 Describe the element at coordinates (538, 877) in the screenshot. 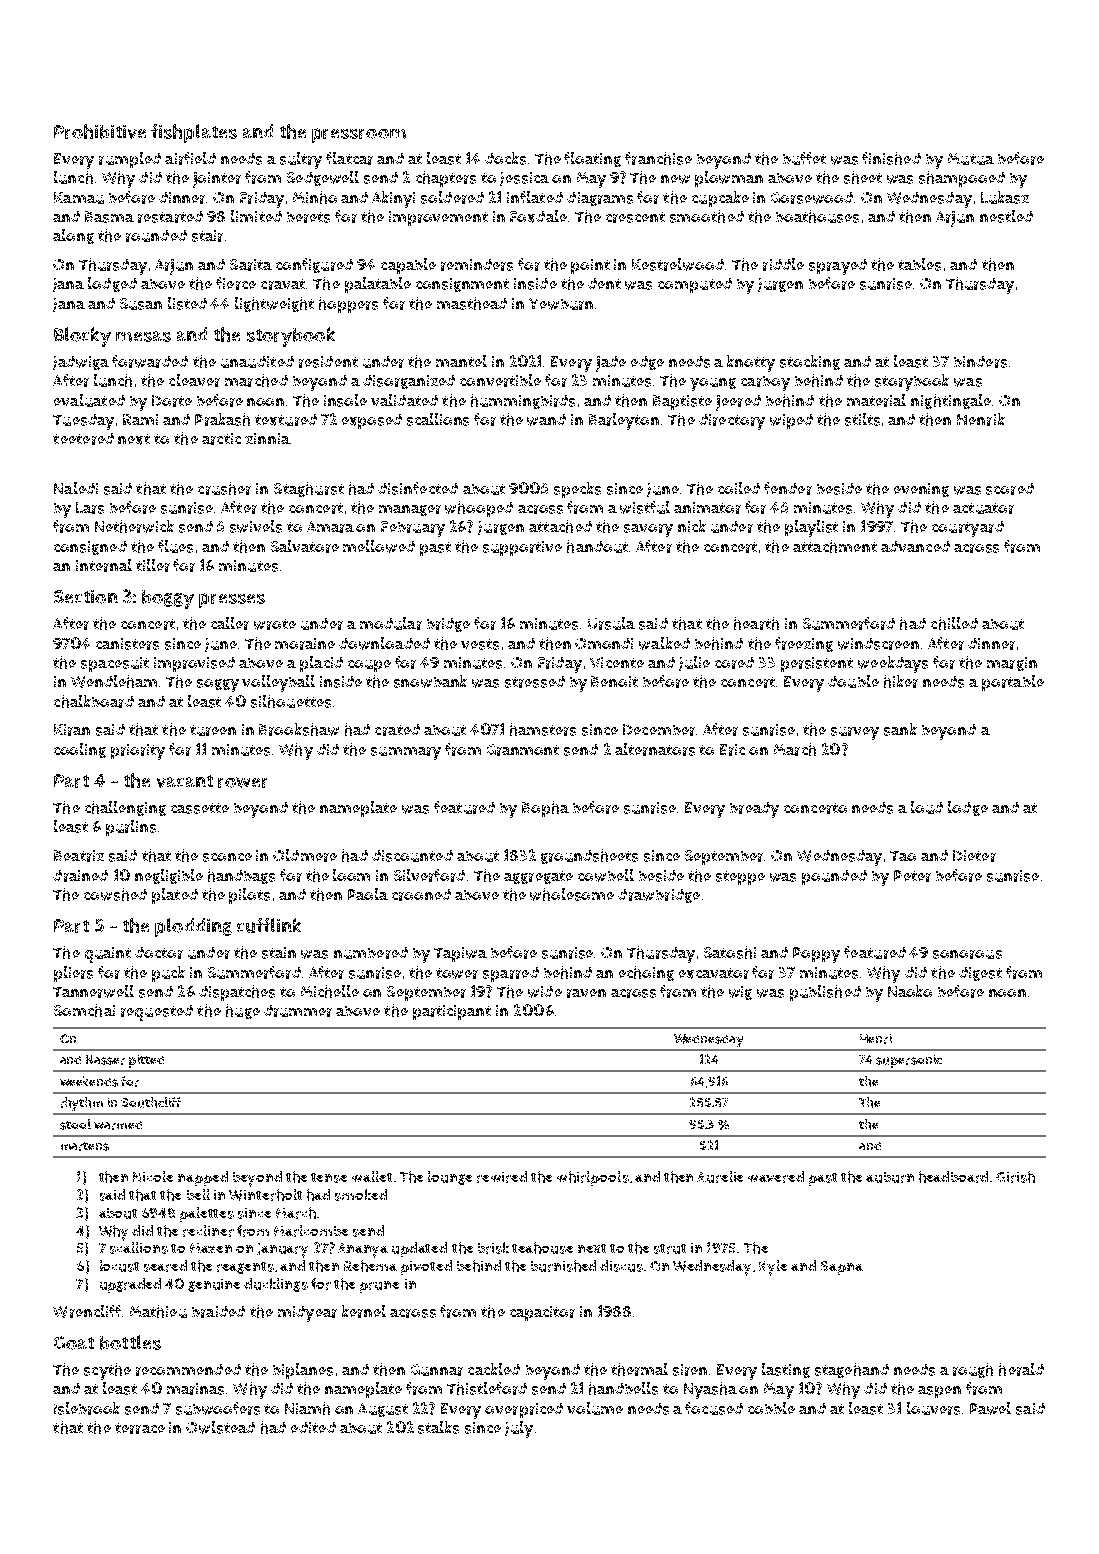

I see `aggregate` at that location.
